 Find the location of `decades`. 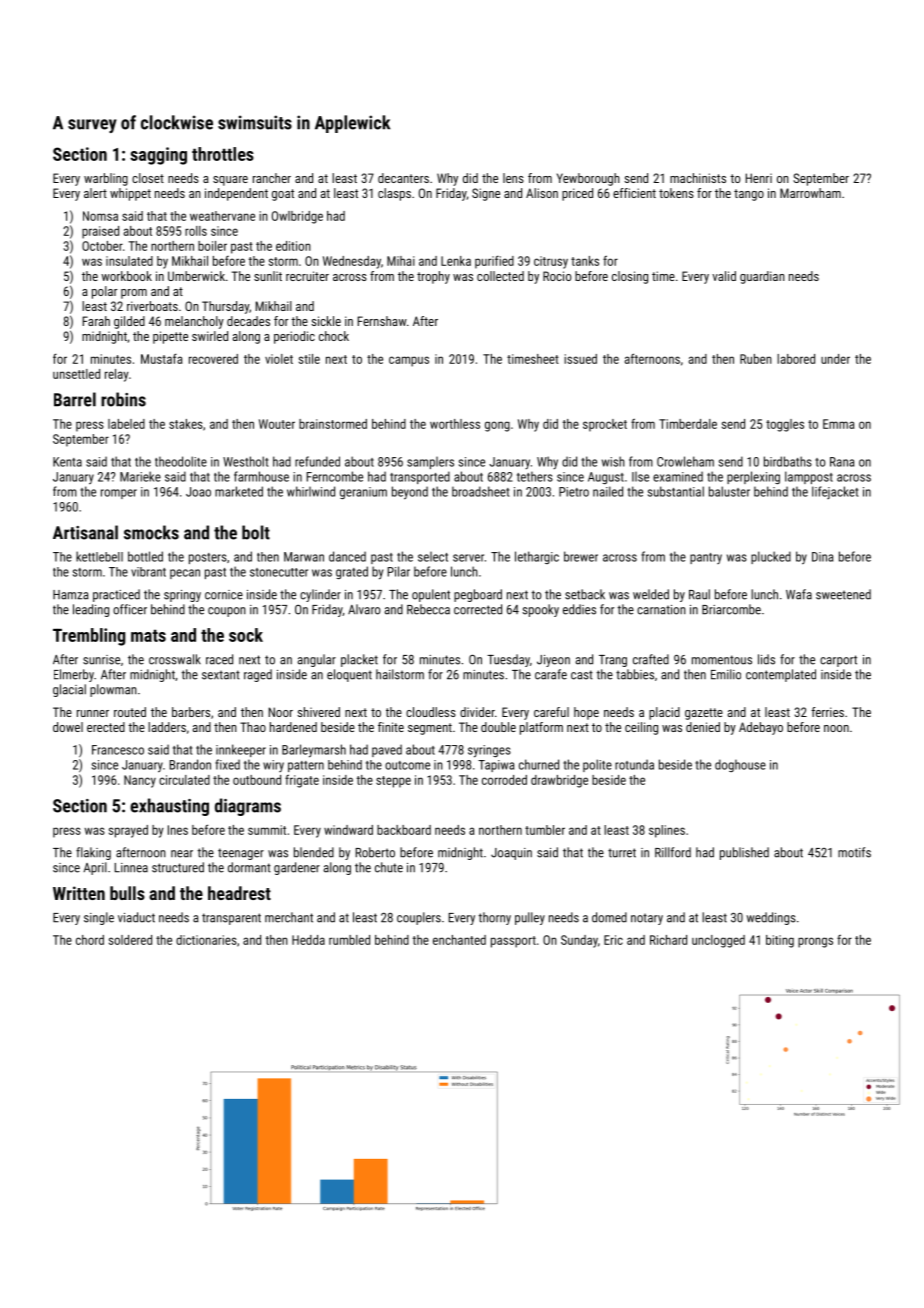

decades is located at coordinates (248, 321).
